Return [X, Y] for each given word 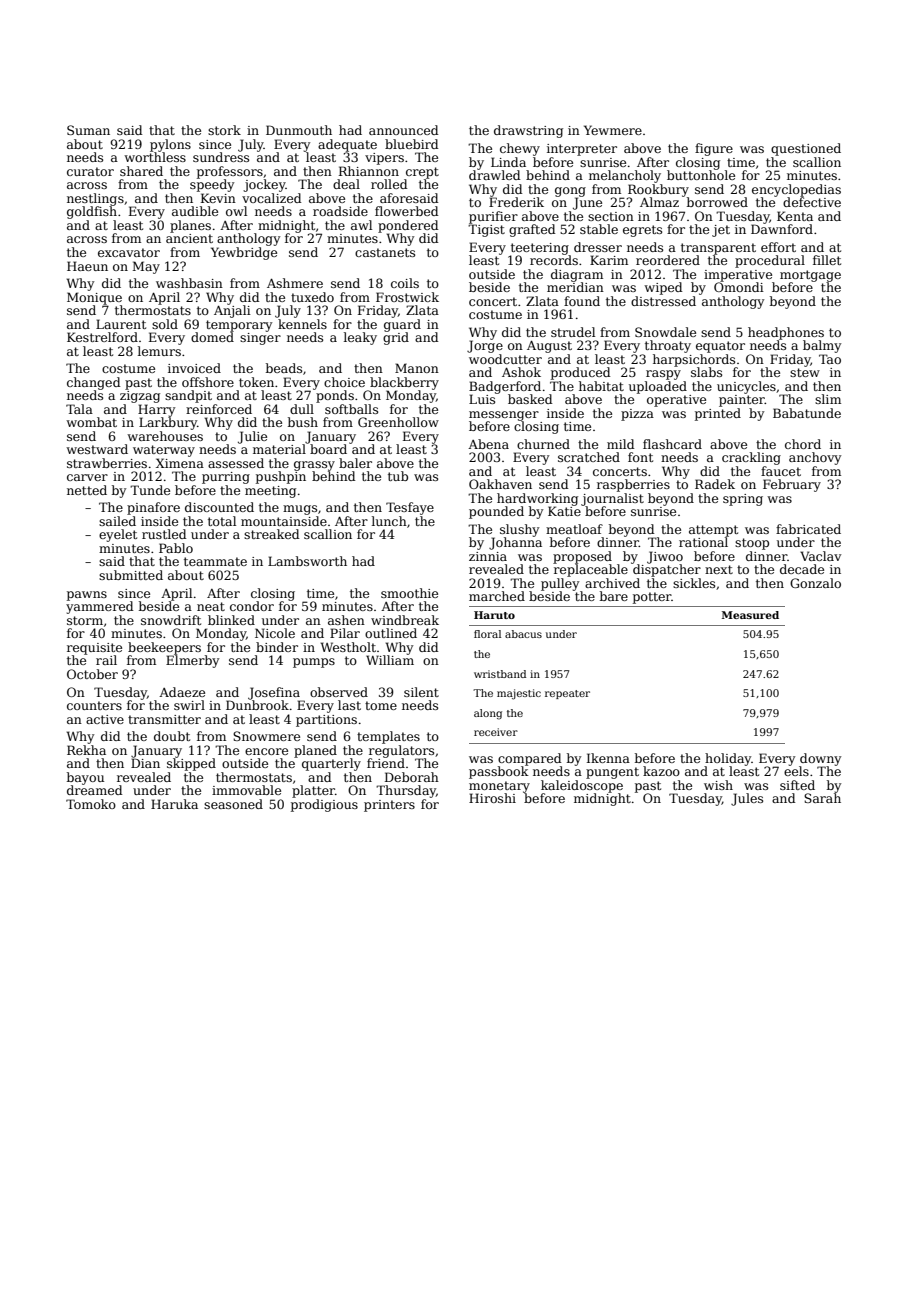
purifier [493, 217]
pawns [87, 596]
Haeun [87, 266]
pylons [170, 145]
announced [404, 130]
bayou [85, 778]
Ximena [180, 463]
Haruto [494, 615]
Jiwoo [665, 557]
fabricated [808, 529]
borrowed [717, 202]
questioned [806, 149]
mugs [300, 510]
